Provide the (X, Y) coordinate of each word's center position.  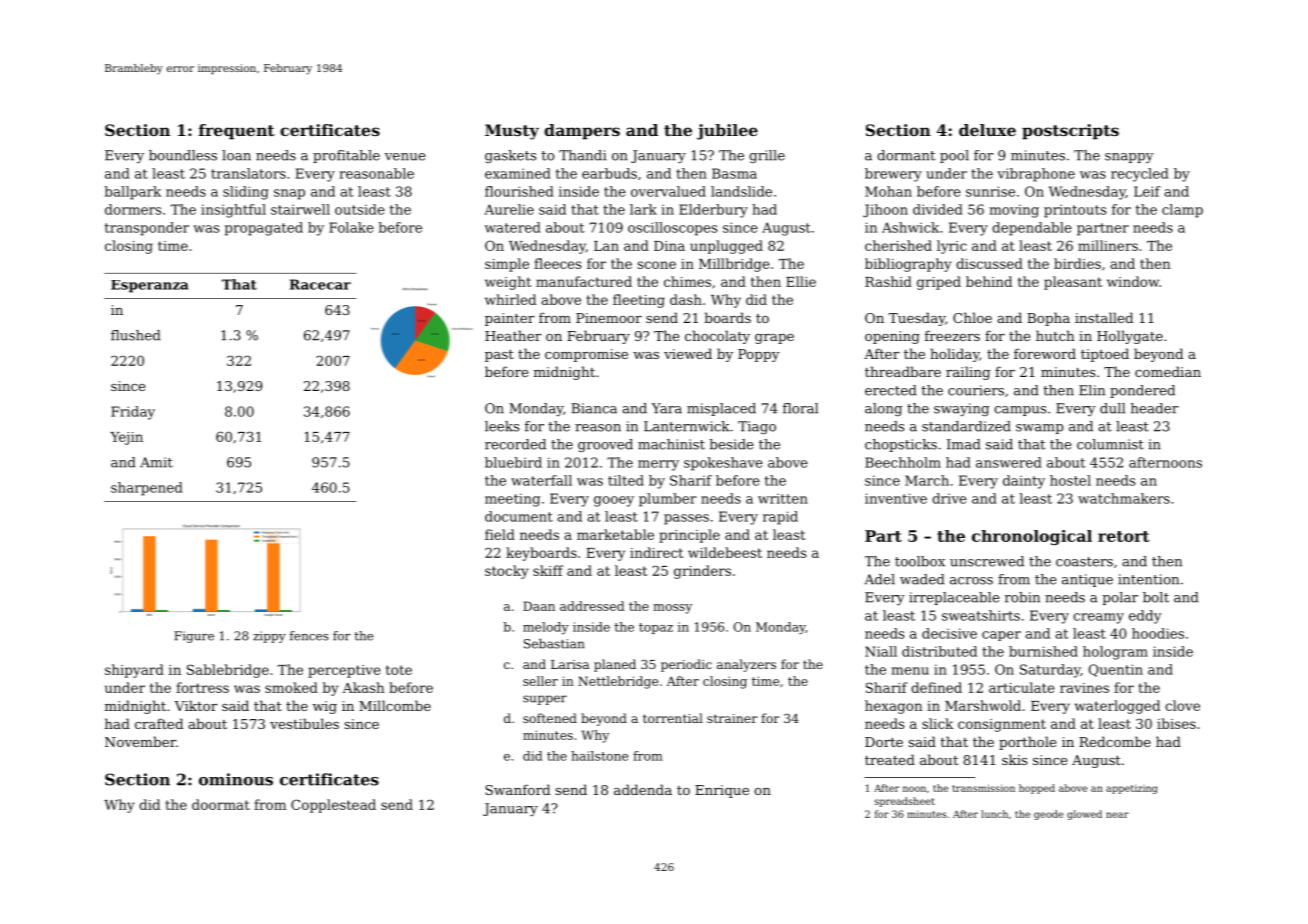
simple (507, 265)
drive (949, 498)
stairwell (300, 209)
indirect (656, 552)
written (783, 499)
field (500, 534)
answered (1009, 462)
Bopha (1048, 319)
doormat (221, 804)
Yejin (126, 438)
